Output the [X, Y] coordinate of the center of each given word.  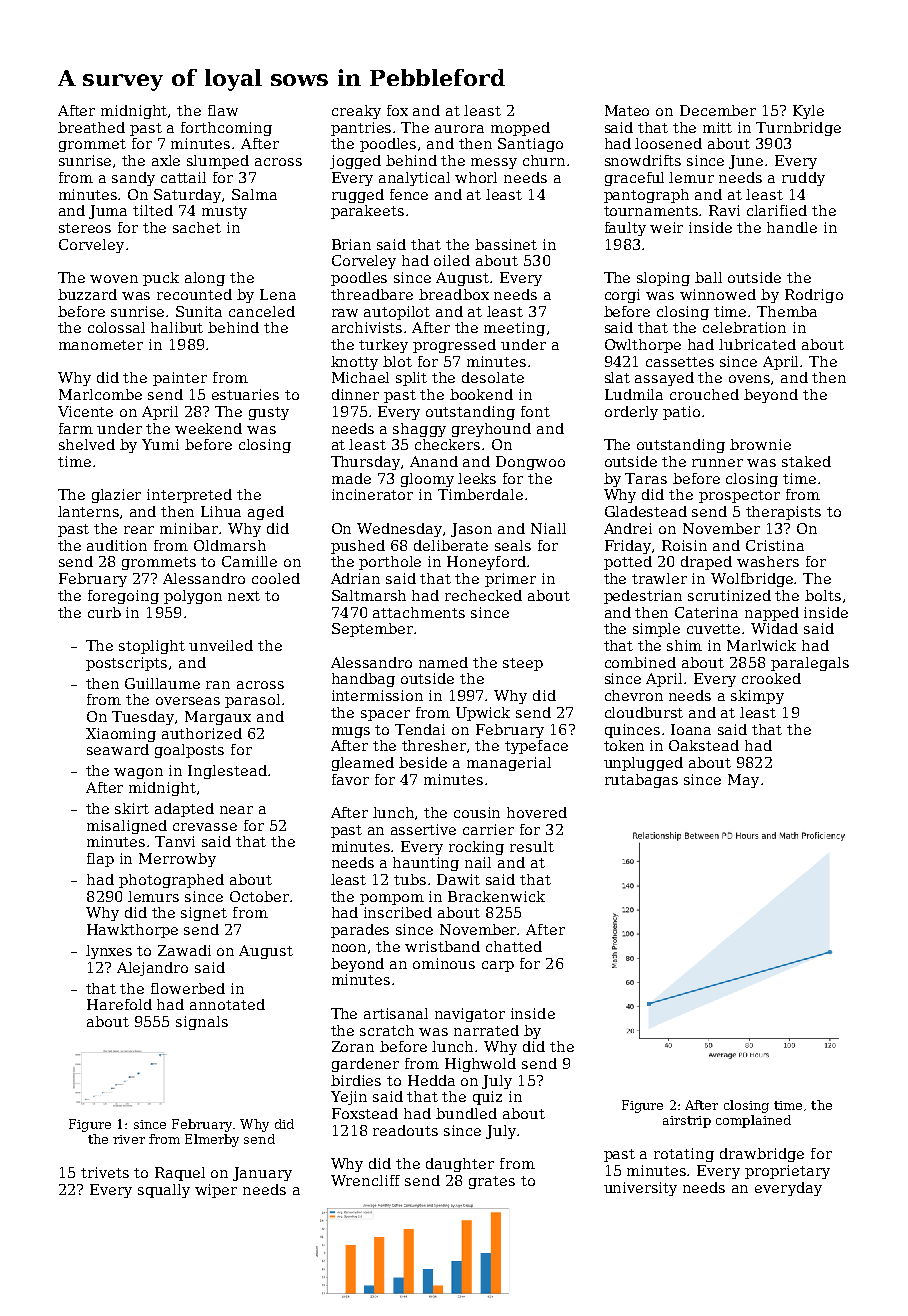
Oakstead [704, 745]
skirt [132, 808]
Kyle [808, 112]
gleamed [363, 764]
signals [202, 1023]
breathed [91, 127]
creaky [356, 112]
